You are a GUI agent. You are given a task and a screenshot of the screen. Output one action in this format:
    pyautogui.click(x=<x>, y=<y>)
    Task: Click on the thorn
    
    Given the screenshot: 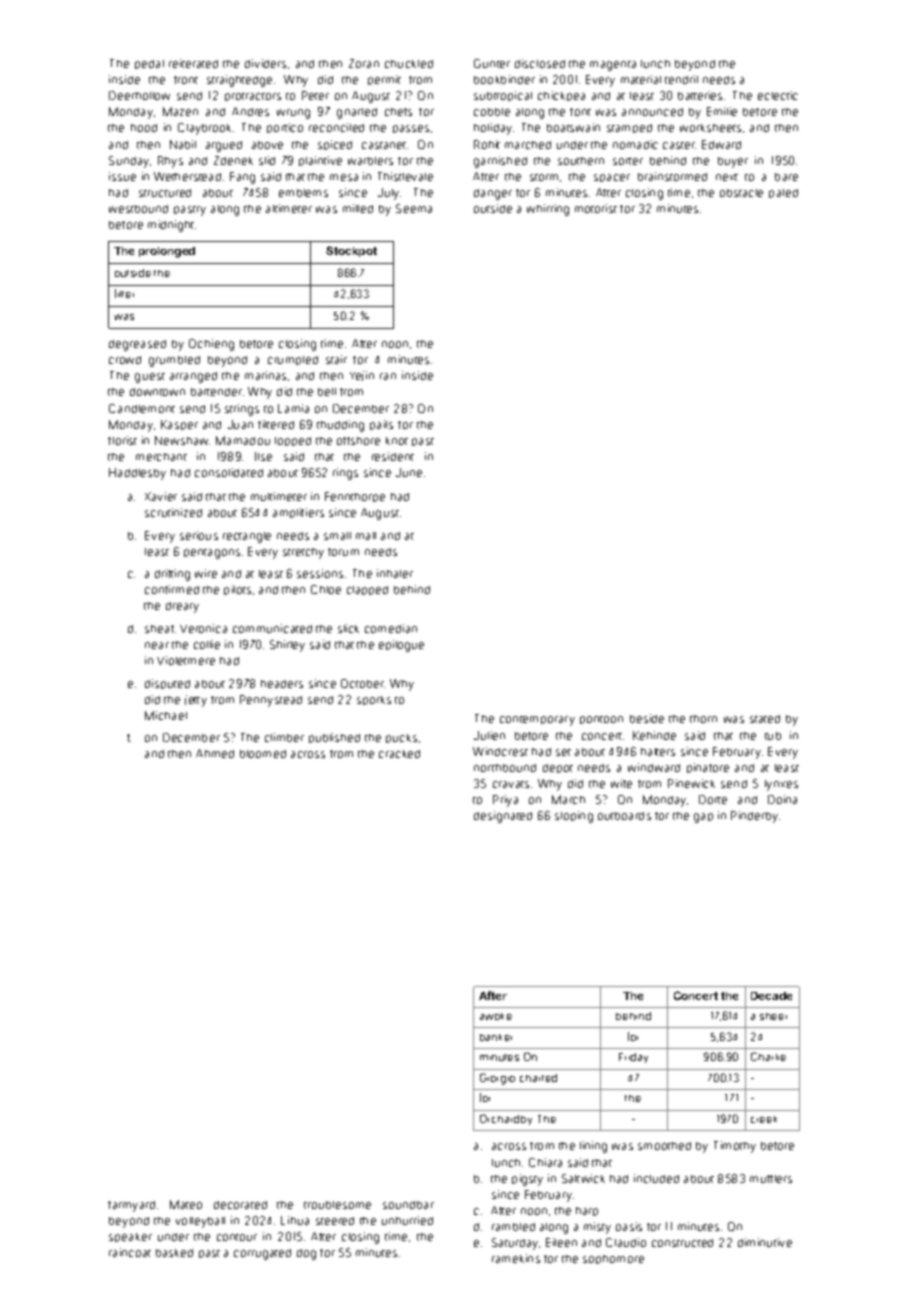 What is the action you would take?
    pyautogui.click(x=703, y=719)
